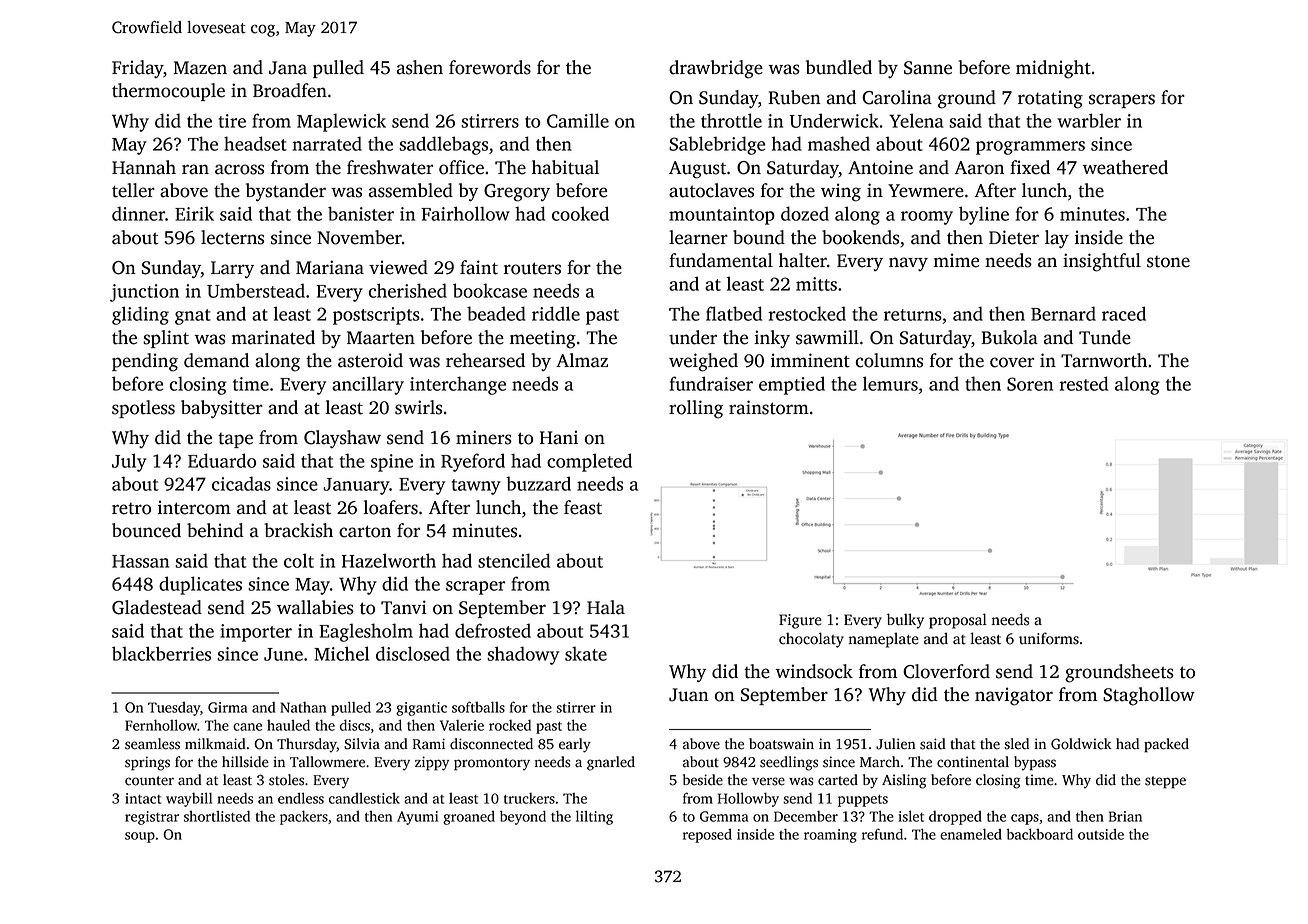 The image size is (1308, 924). Describe the element at coordinates (303, 707) in the page. I see `Nathan` at that location.
